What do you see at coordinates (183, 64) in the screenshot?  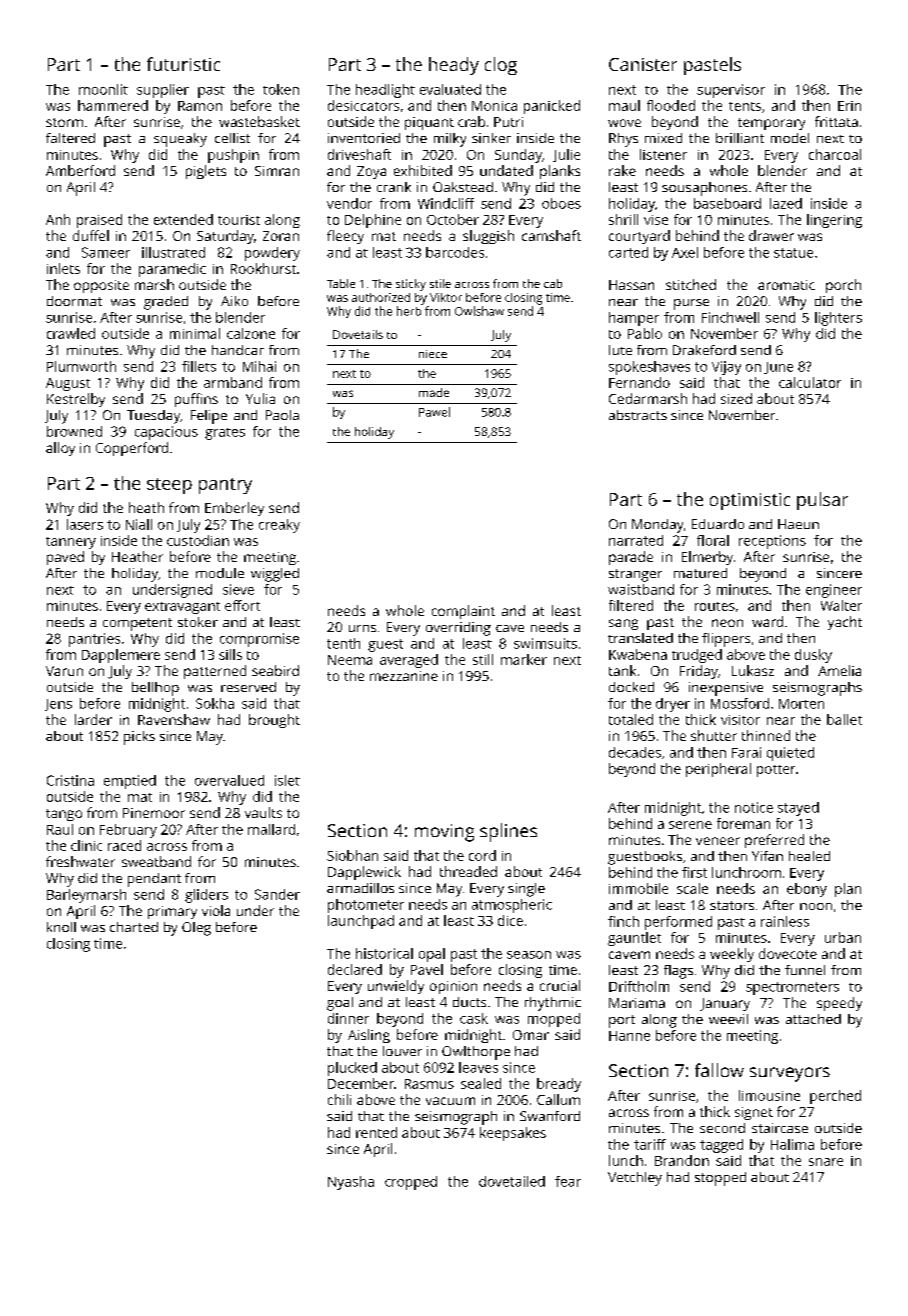 I see `futuristic` at bounding box center [183, 64].
